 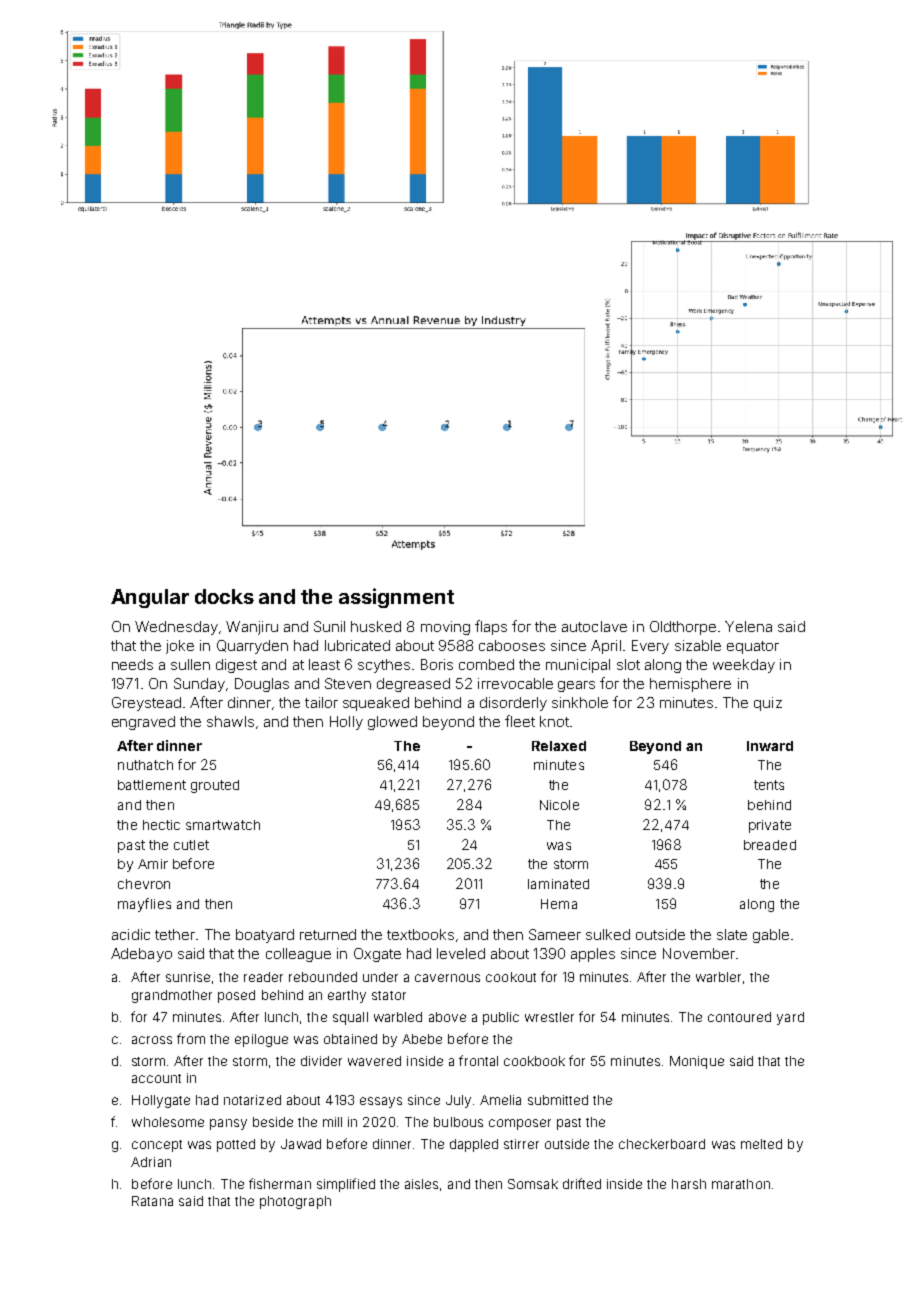 What do you see at coordinates (770, 845) in the document?
I see `breaded` at bounding box center [770, 845].
